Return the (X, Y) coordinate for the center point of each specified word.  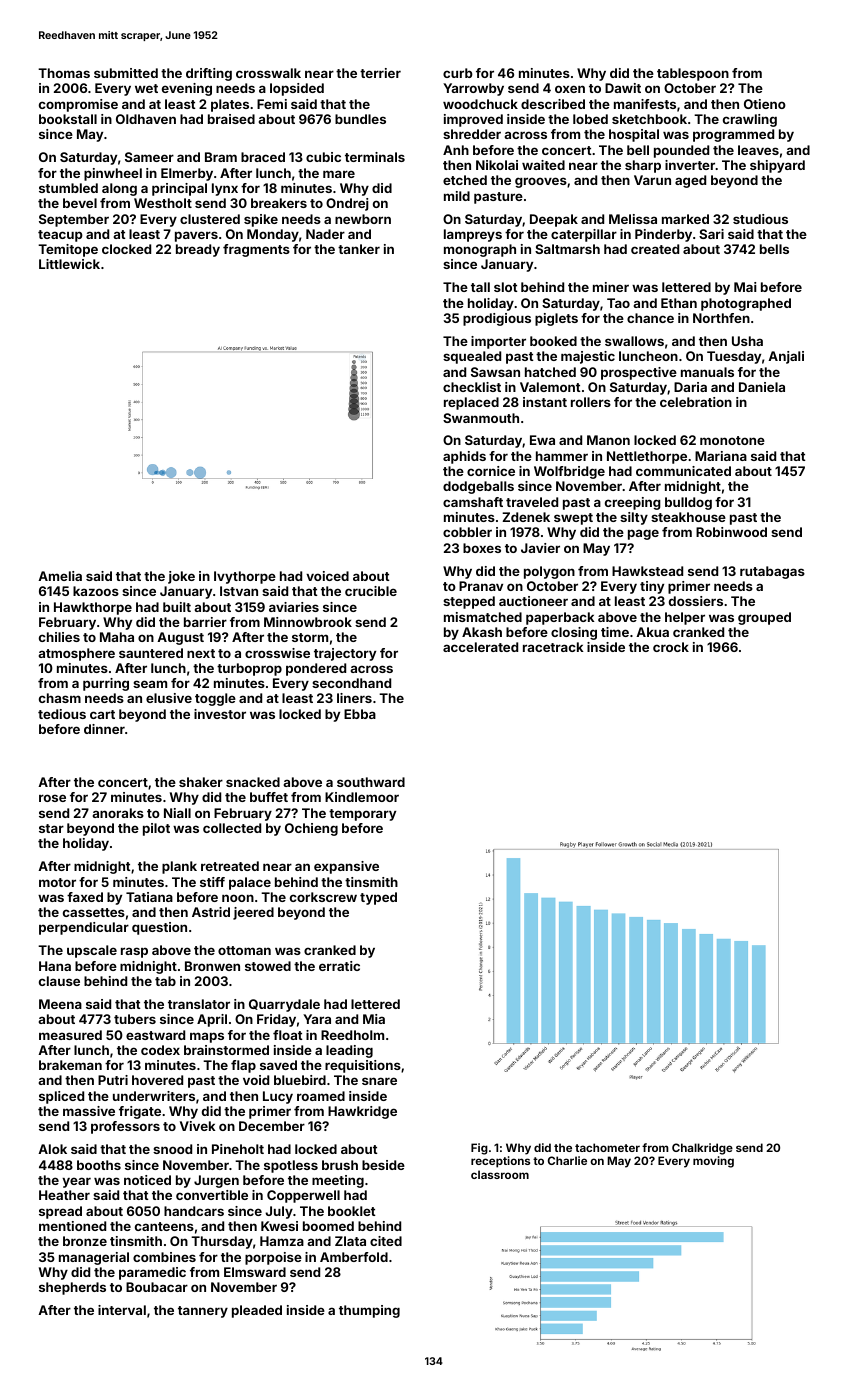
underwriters (154, 1096)
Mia (374, 1019)
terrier (380, 73)
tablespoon (693, 74)
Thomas (64, 73)
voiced (327, 576)
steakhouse (688, 517)
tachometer (607, 1147)
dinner (104, 729)
